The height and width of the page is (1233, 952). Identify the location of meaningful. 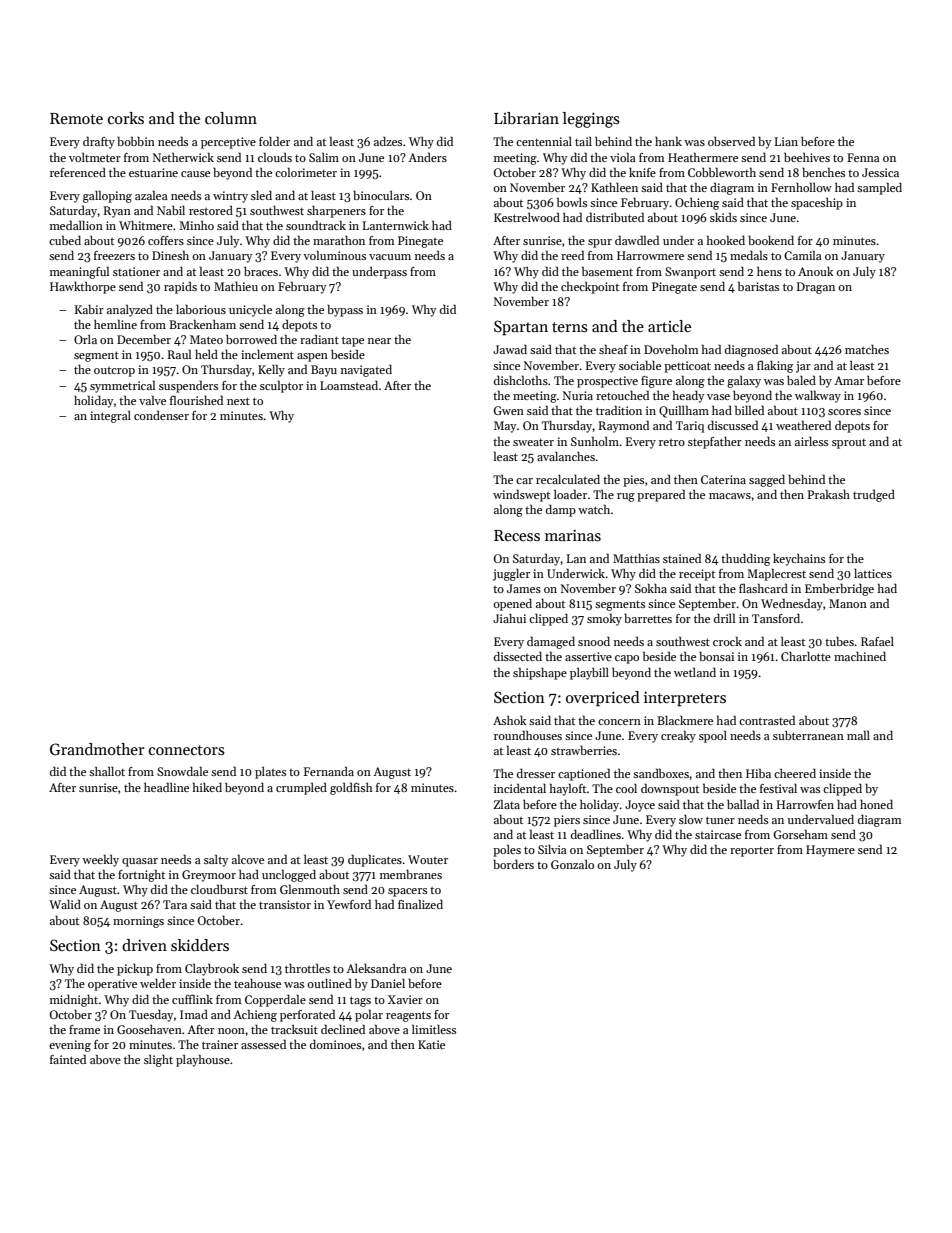
(79, 272).
